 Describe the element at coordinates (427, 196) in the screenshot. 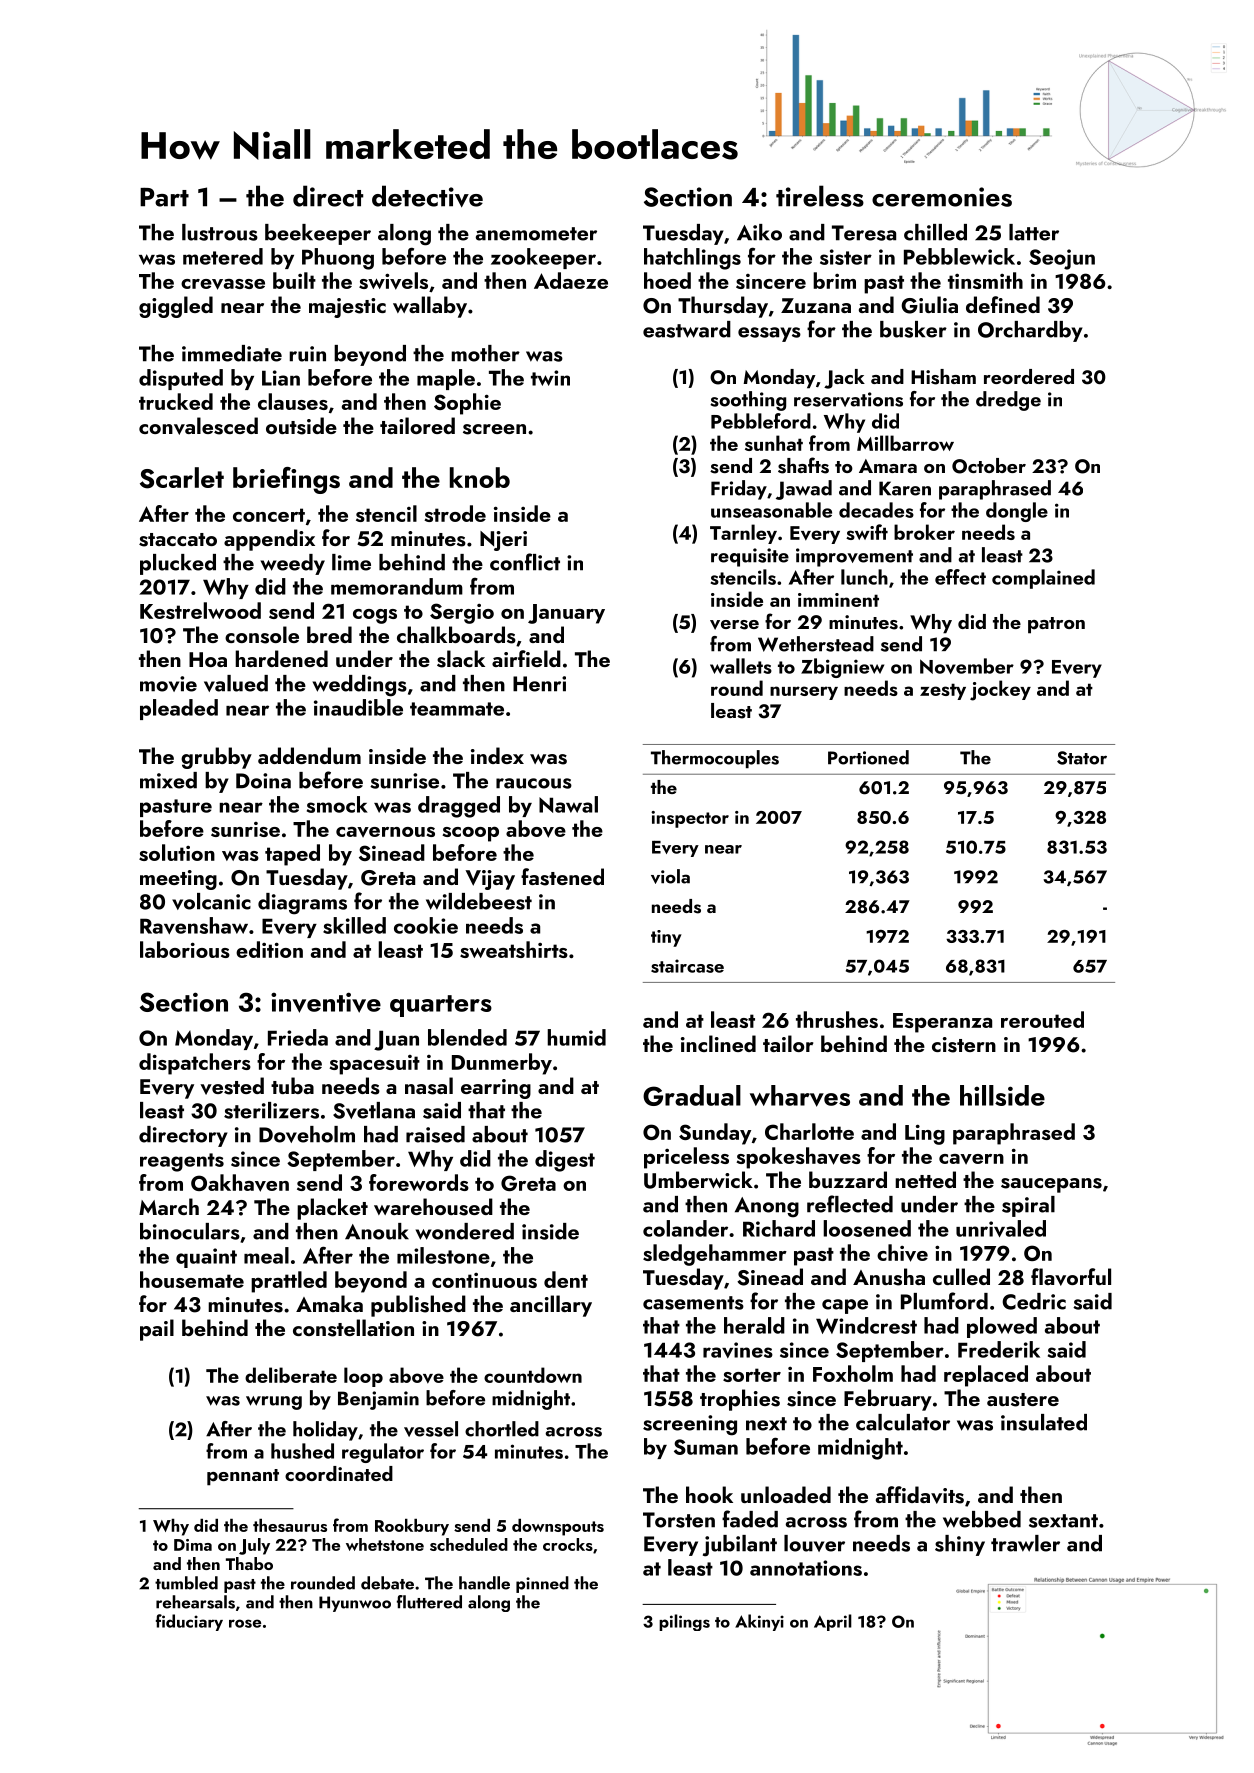

I see `detective` at that location.
